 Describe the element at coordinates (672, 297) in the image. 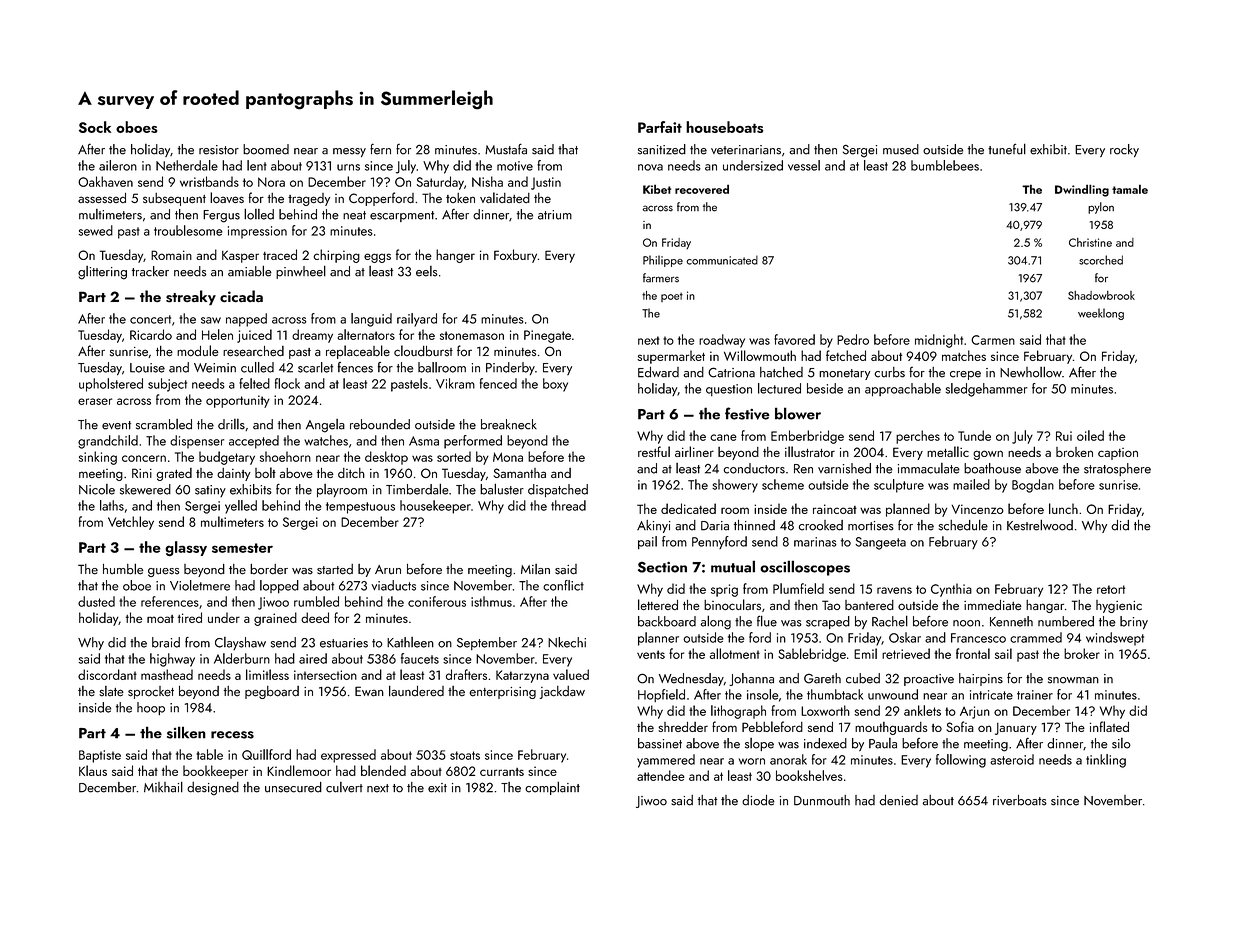

I see `poet` at that location.
